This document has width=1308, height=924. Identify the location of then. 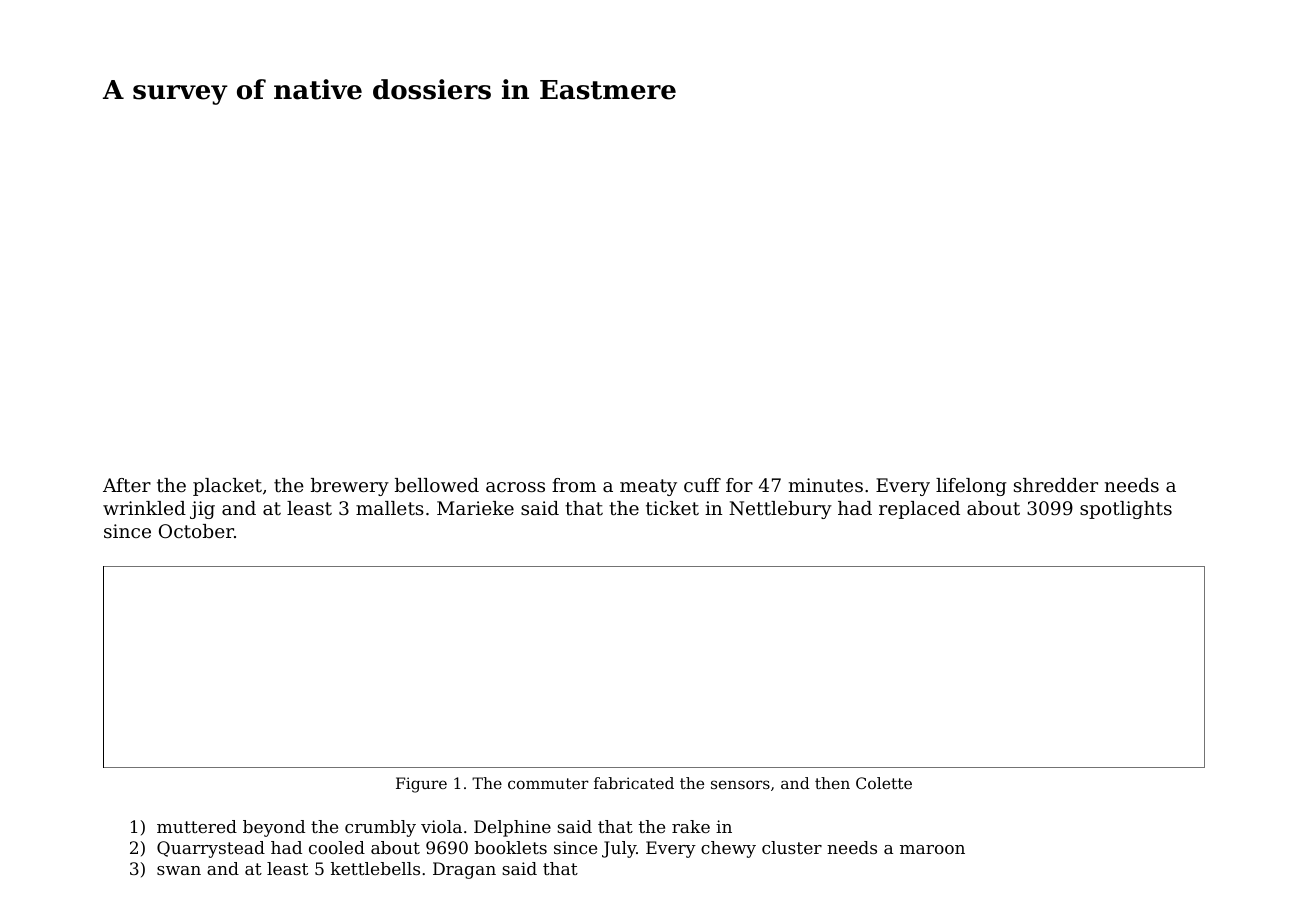
(832, 783).
